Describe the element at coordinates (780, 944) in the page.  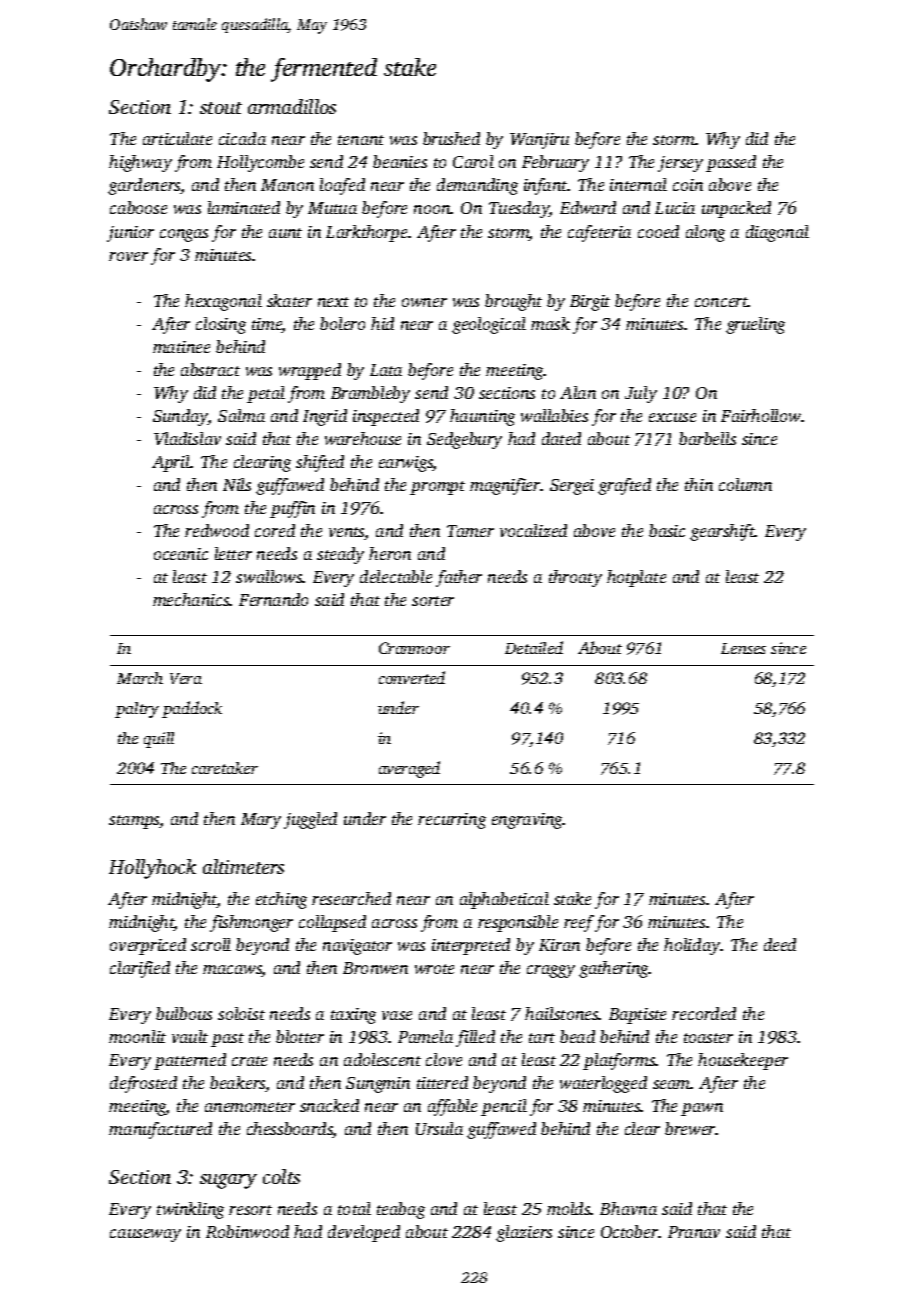
I see `deed` at that location.
